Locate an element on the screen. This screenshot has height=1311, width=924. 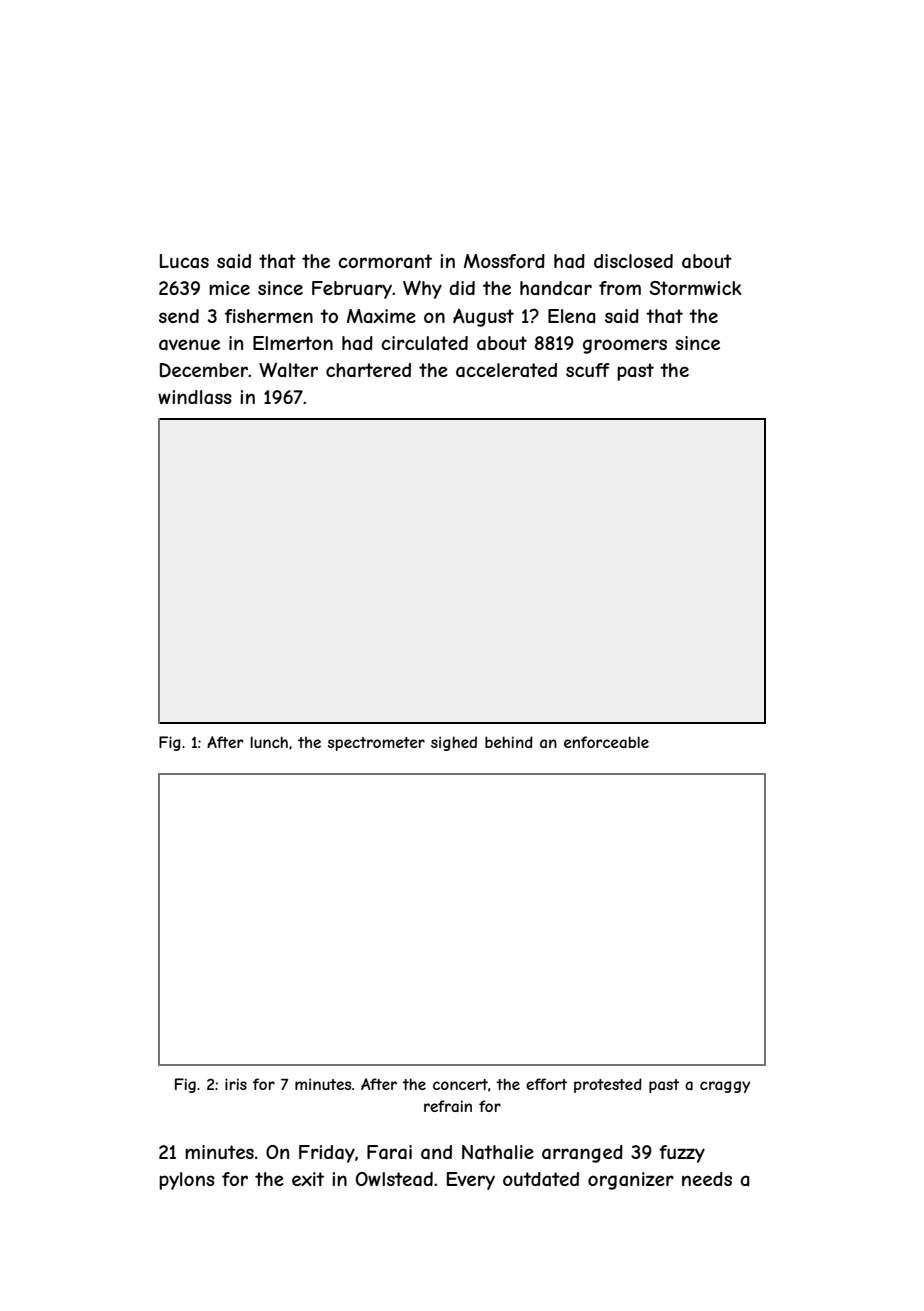
enforceable is located at coordinates (606, 742).
